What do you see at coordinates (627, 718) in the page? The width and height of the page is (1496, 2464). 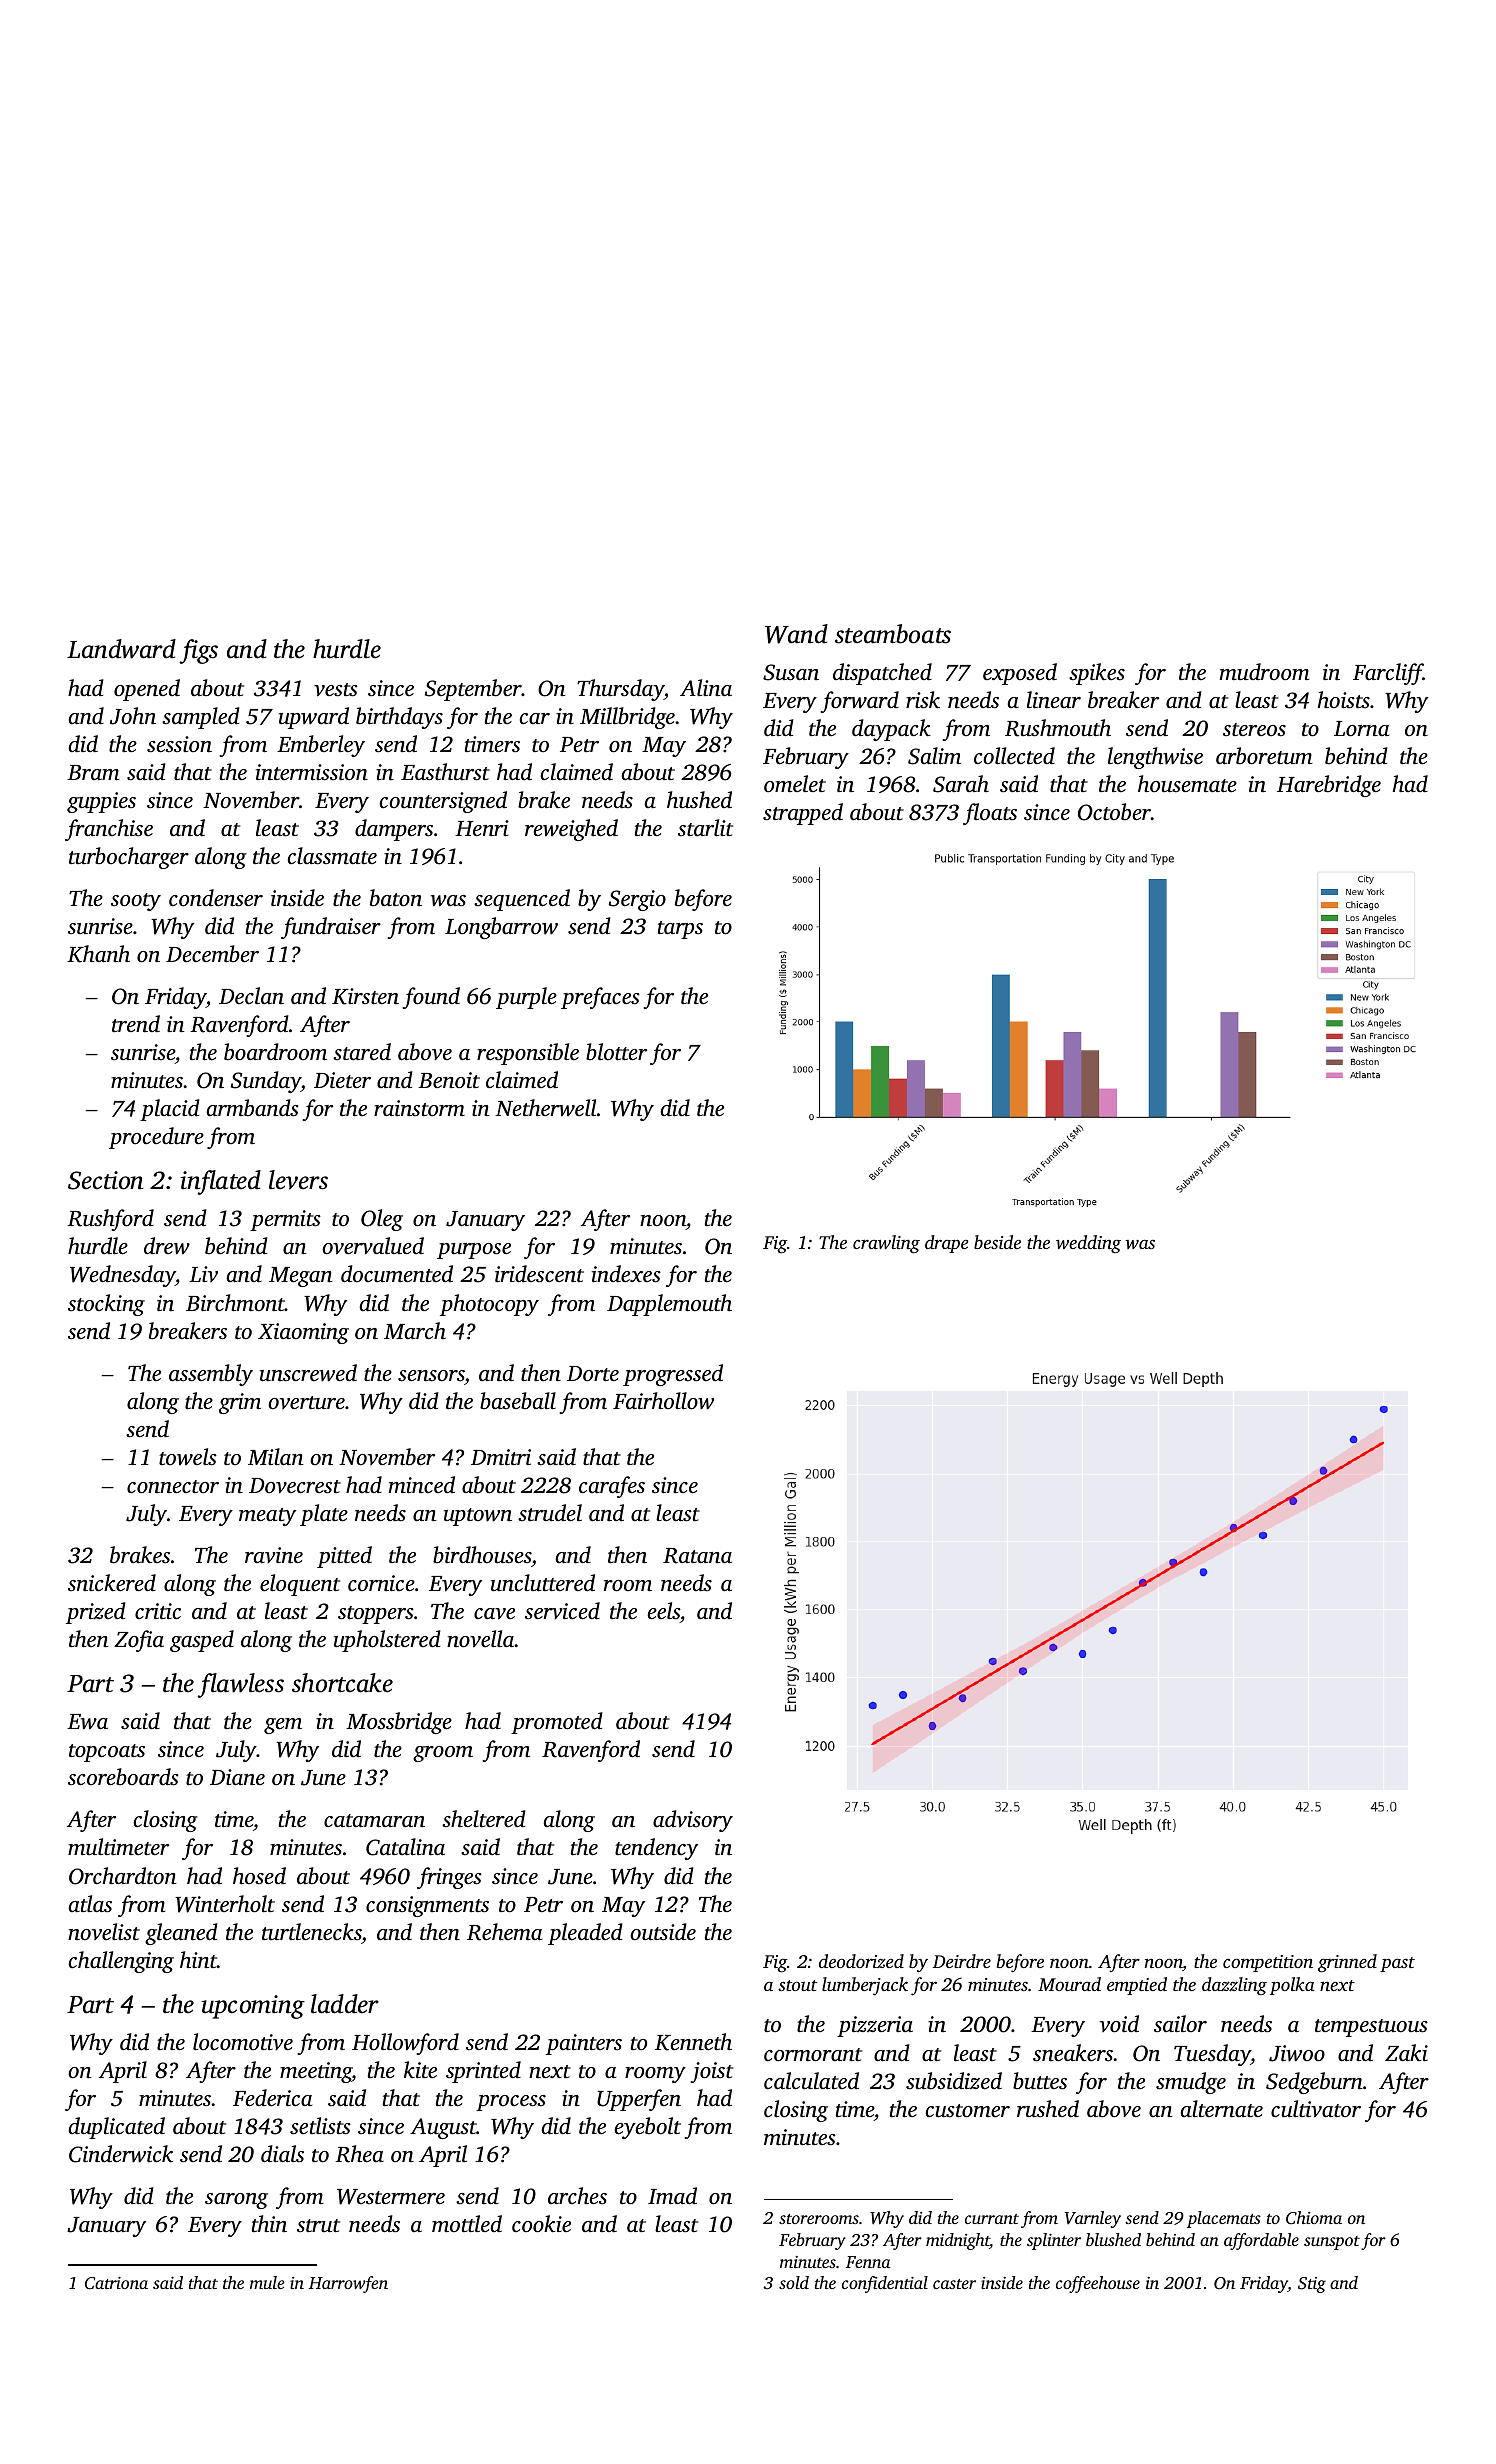 I see `Millbridge` at bounding box center [627, 718].
